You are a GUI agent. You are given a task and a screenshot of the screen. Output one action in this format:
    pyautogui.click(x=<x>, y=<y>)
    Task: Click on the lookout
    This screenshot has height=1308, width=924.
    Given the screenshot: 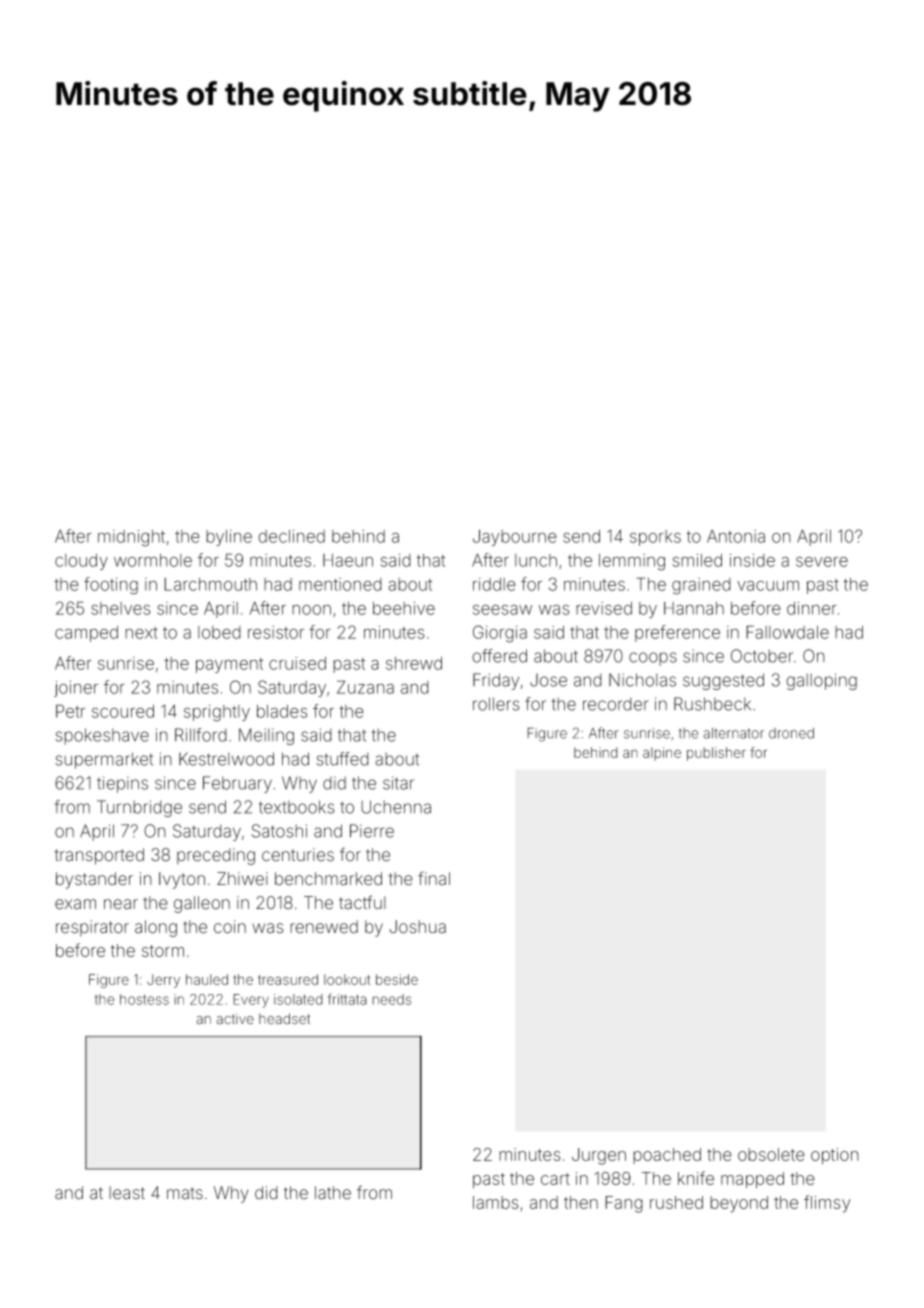 What is the action you would take?
    pyautogui.click(x=347, y=979)
